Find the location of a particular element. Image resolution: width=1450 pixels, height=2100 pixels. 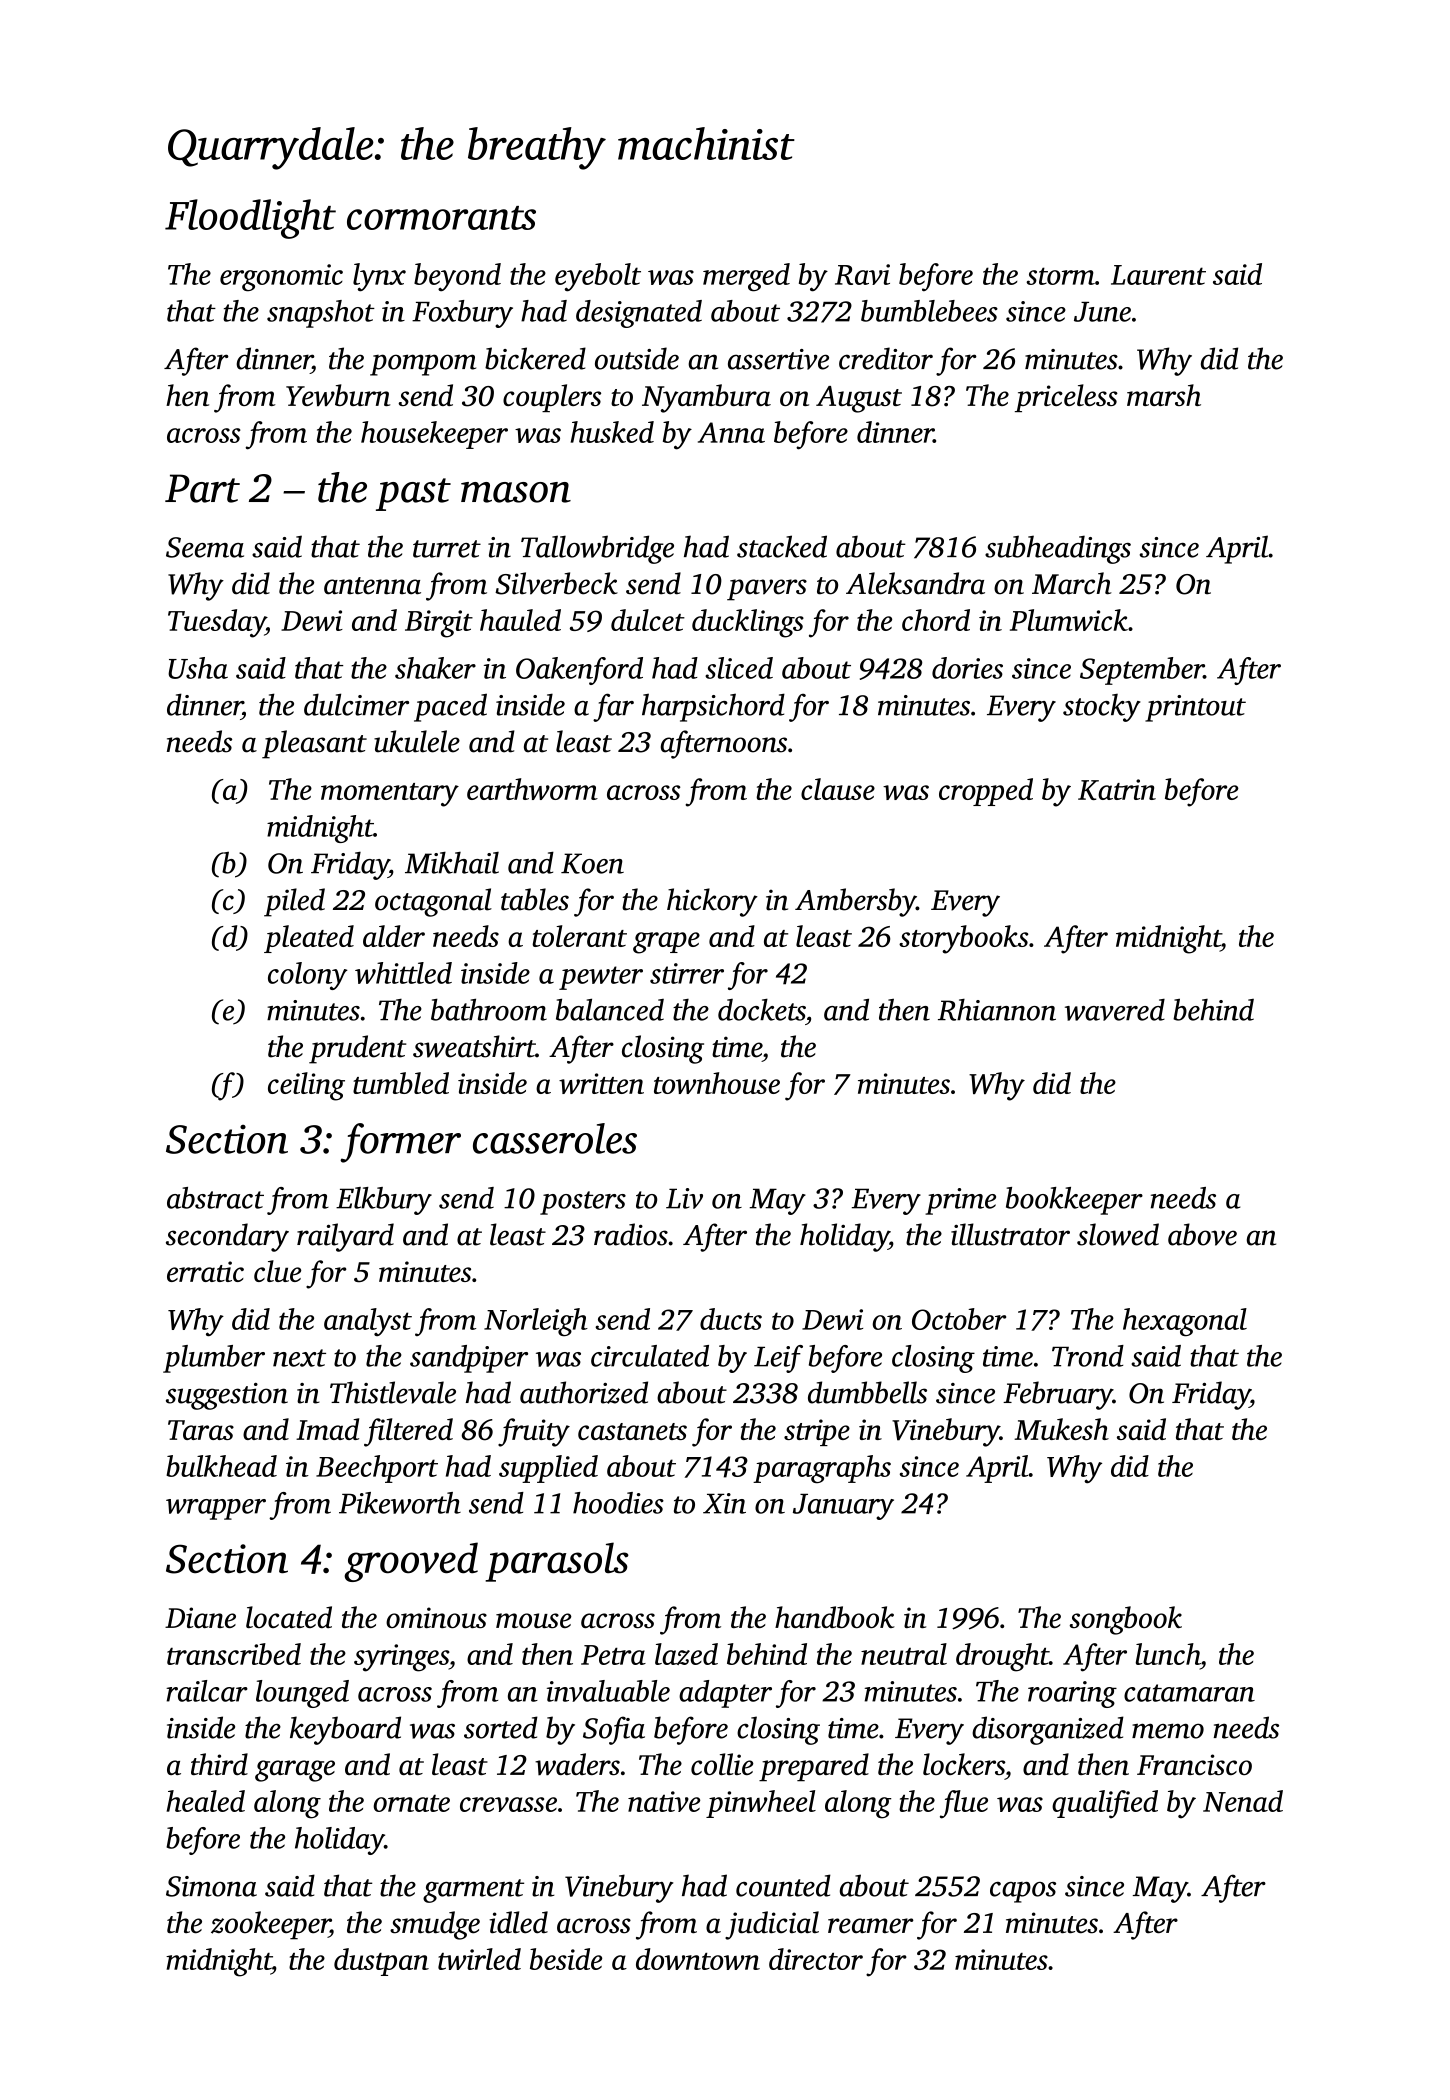

August is located at coordinates (859, 399).
